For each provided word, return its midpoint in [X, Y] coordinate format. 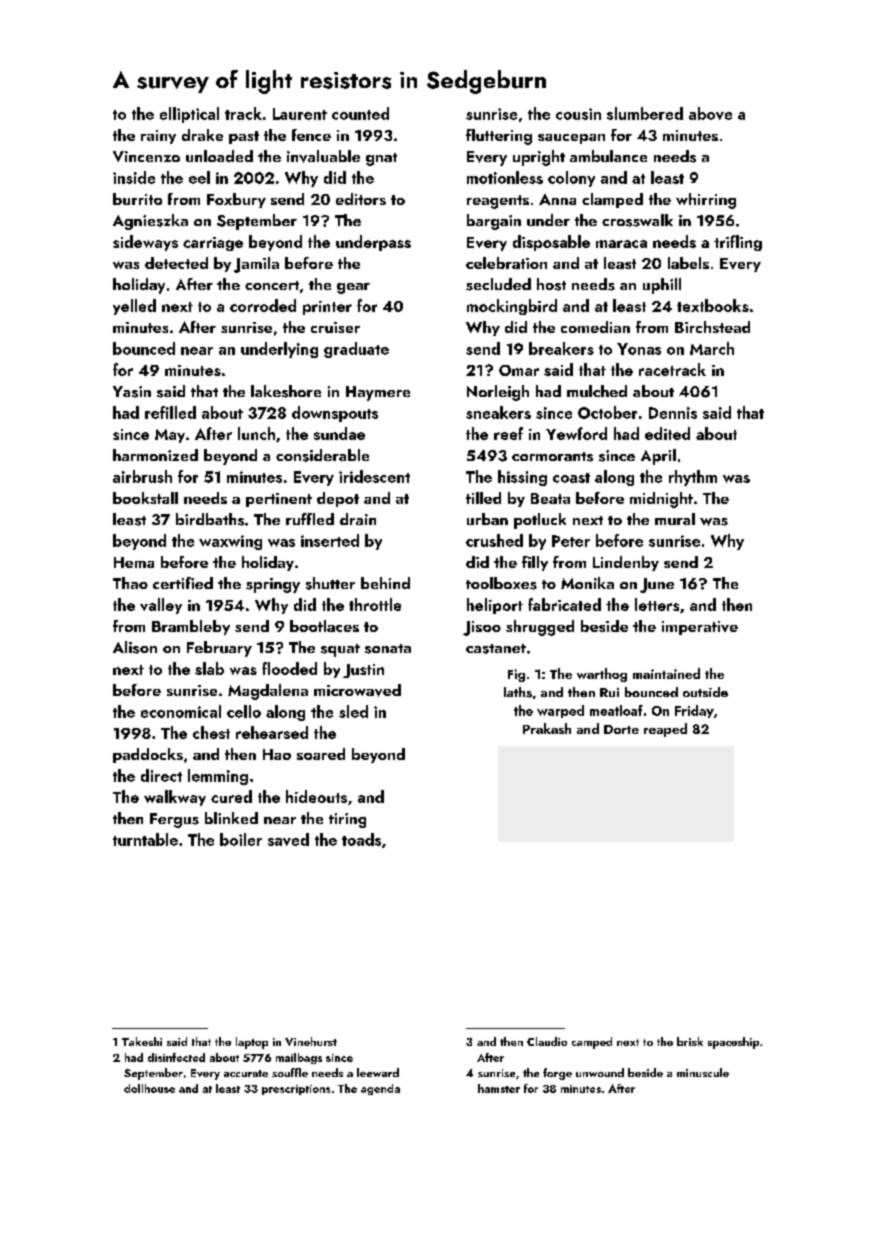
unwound [600, 1072]
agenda [380, 1089]
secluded [498, 284]
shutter [330, 583]
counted [360, 113]
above [710, 113]
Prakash [547, 728]
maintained [666, 673]
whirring [706, 201]
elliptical [189, 115]
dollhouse [149, 1088]
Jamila [256, 265]
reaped [665, 730]
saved [288, 839]
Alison [135, 647]
